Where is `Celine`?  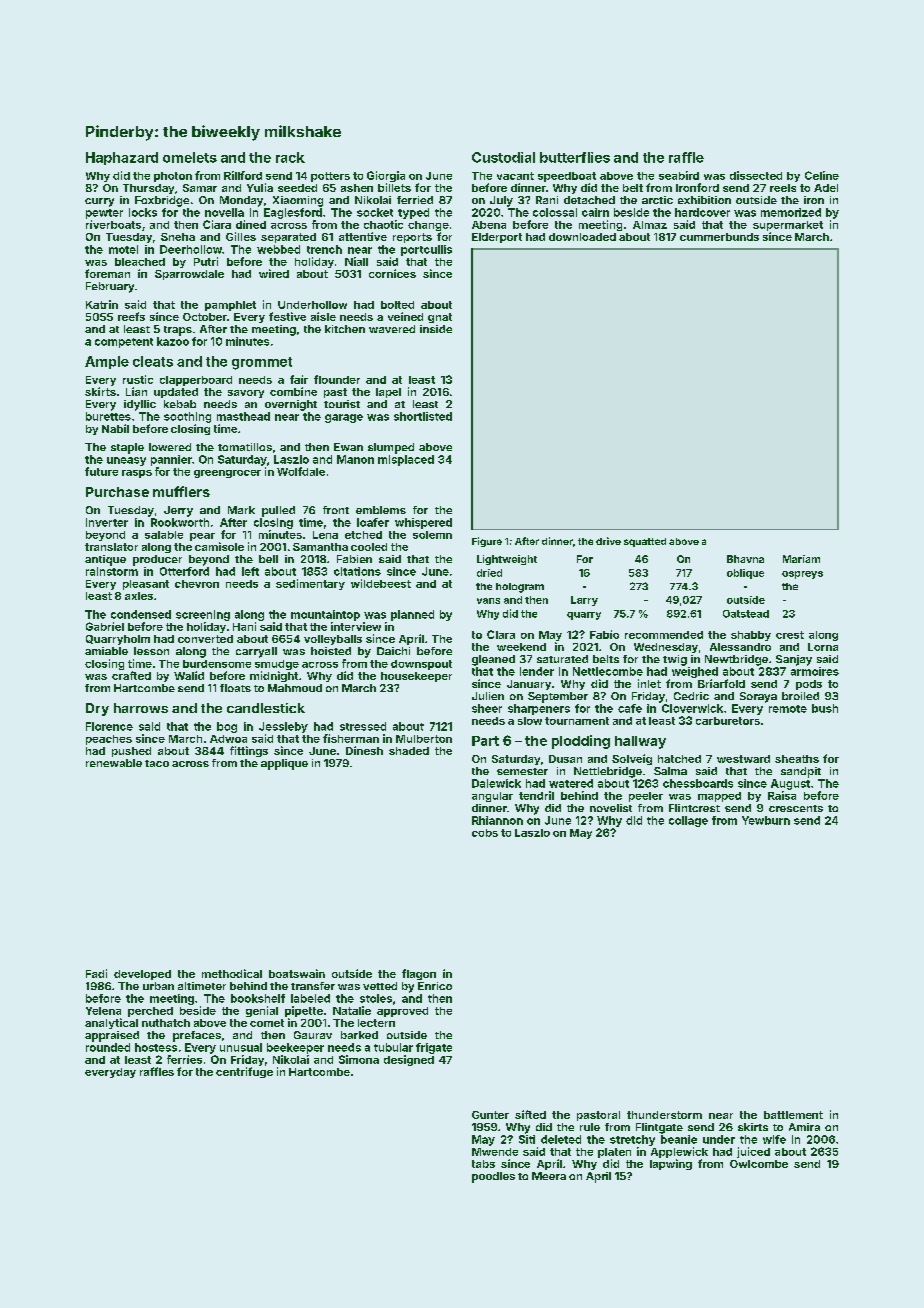 Celine is located at coordinates (822, 175).
